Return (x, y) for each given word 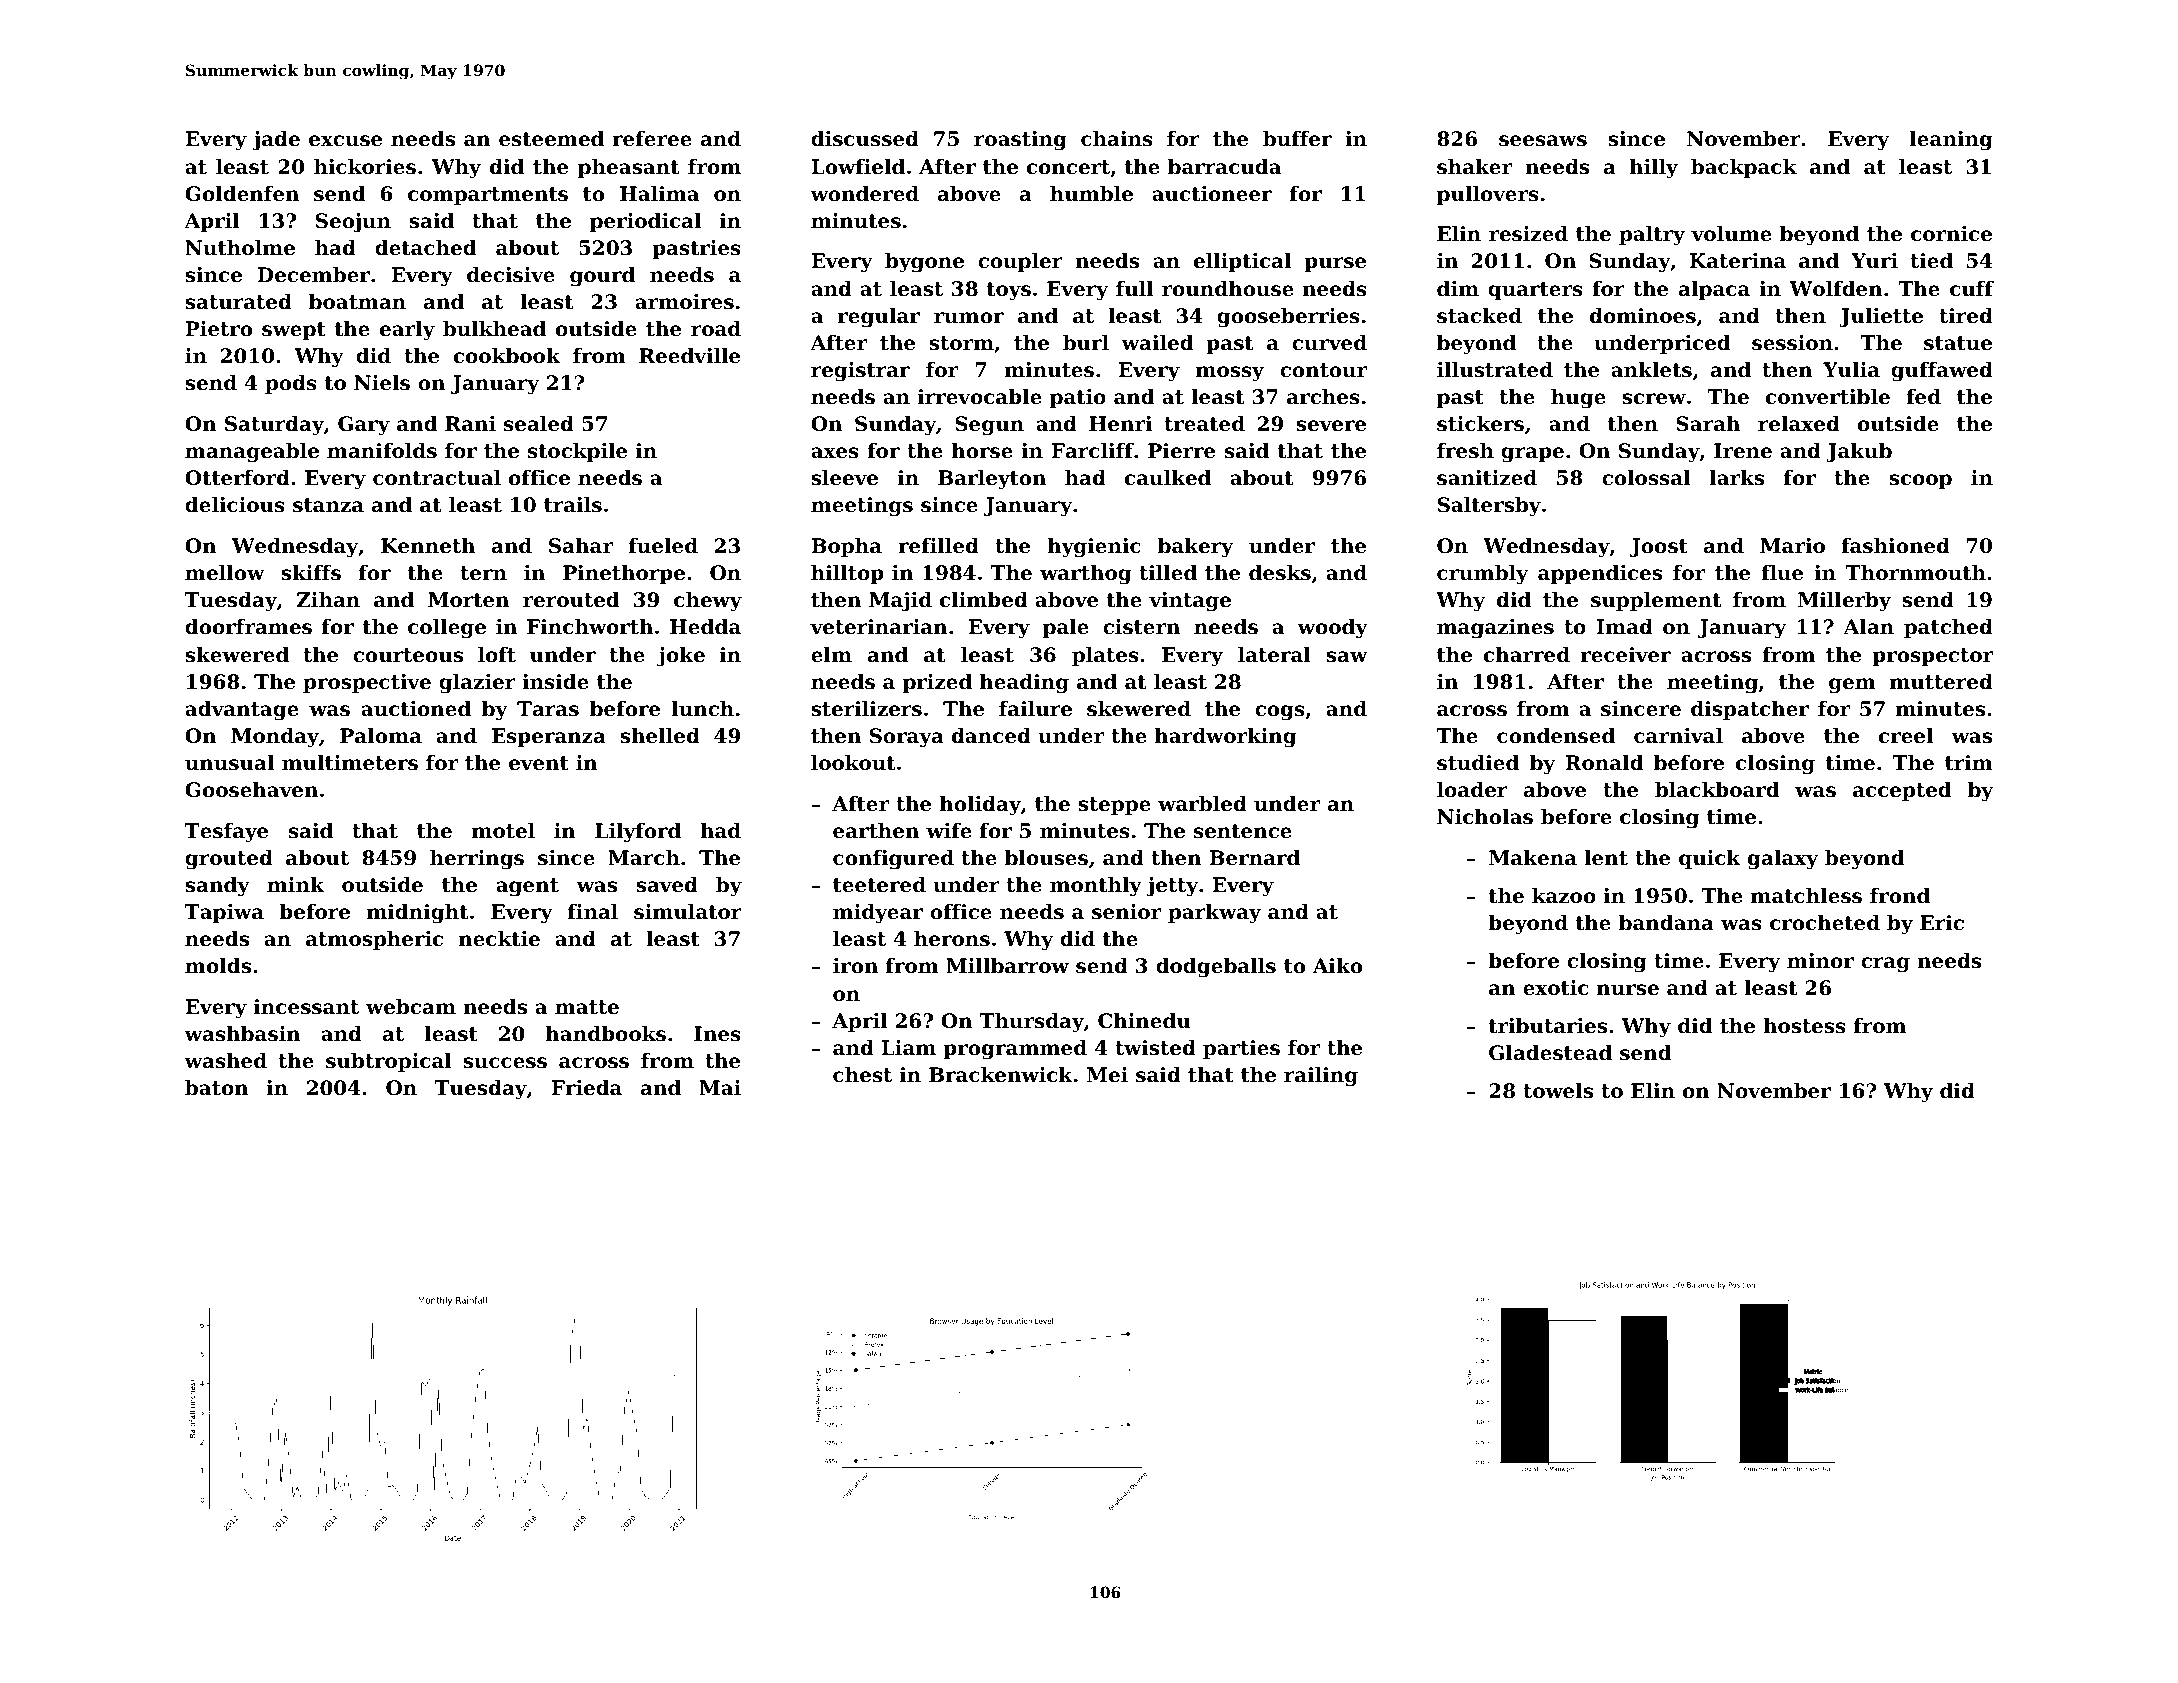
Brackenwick (1001, 1075)
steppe (1114, 806)
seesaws (1543, 141)
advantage (242, 711)
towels (1558, 1091)
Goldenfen (242, 194)
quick (1710, 859)
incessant (306, 1007)
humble (1091, 194)
